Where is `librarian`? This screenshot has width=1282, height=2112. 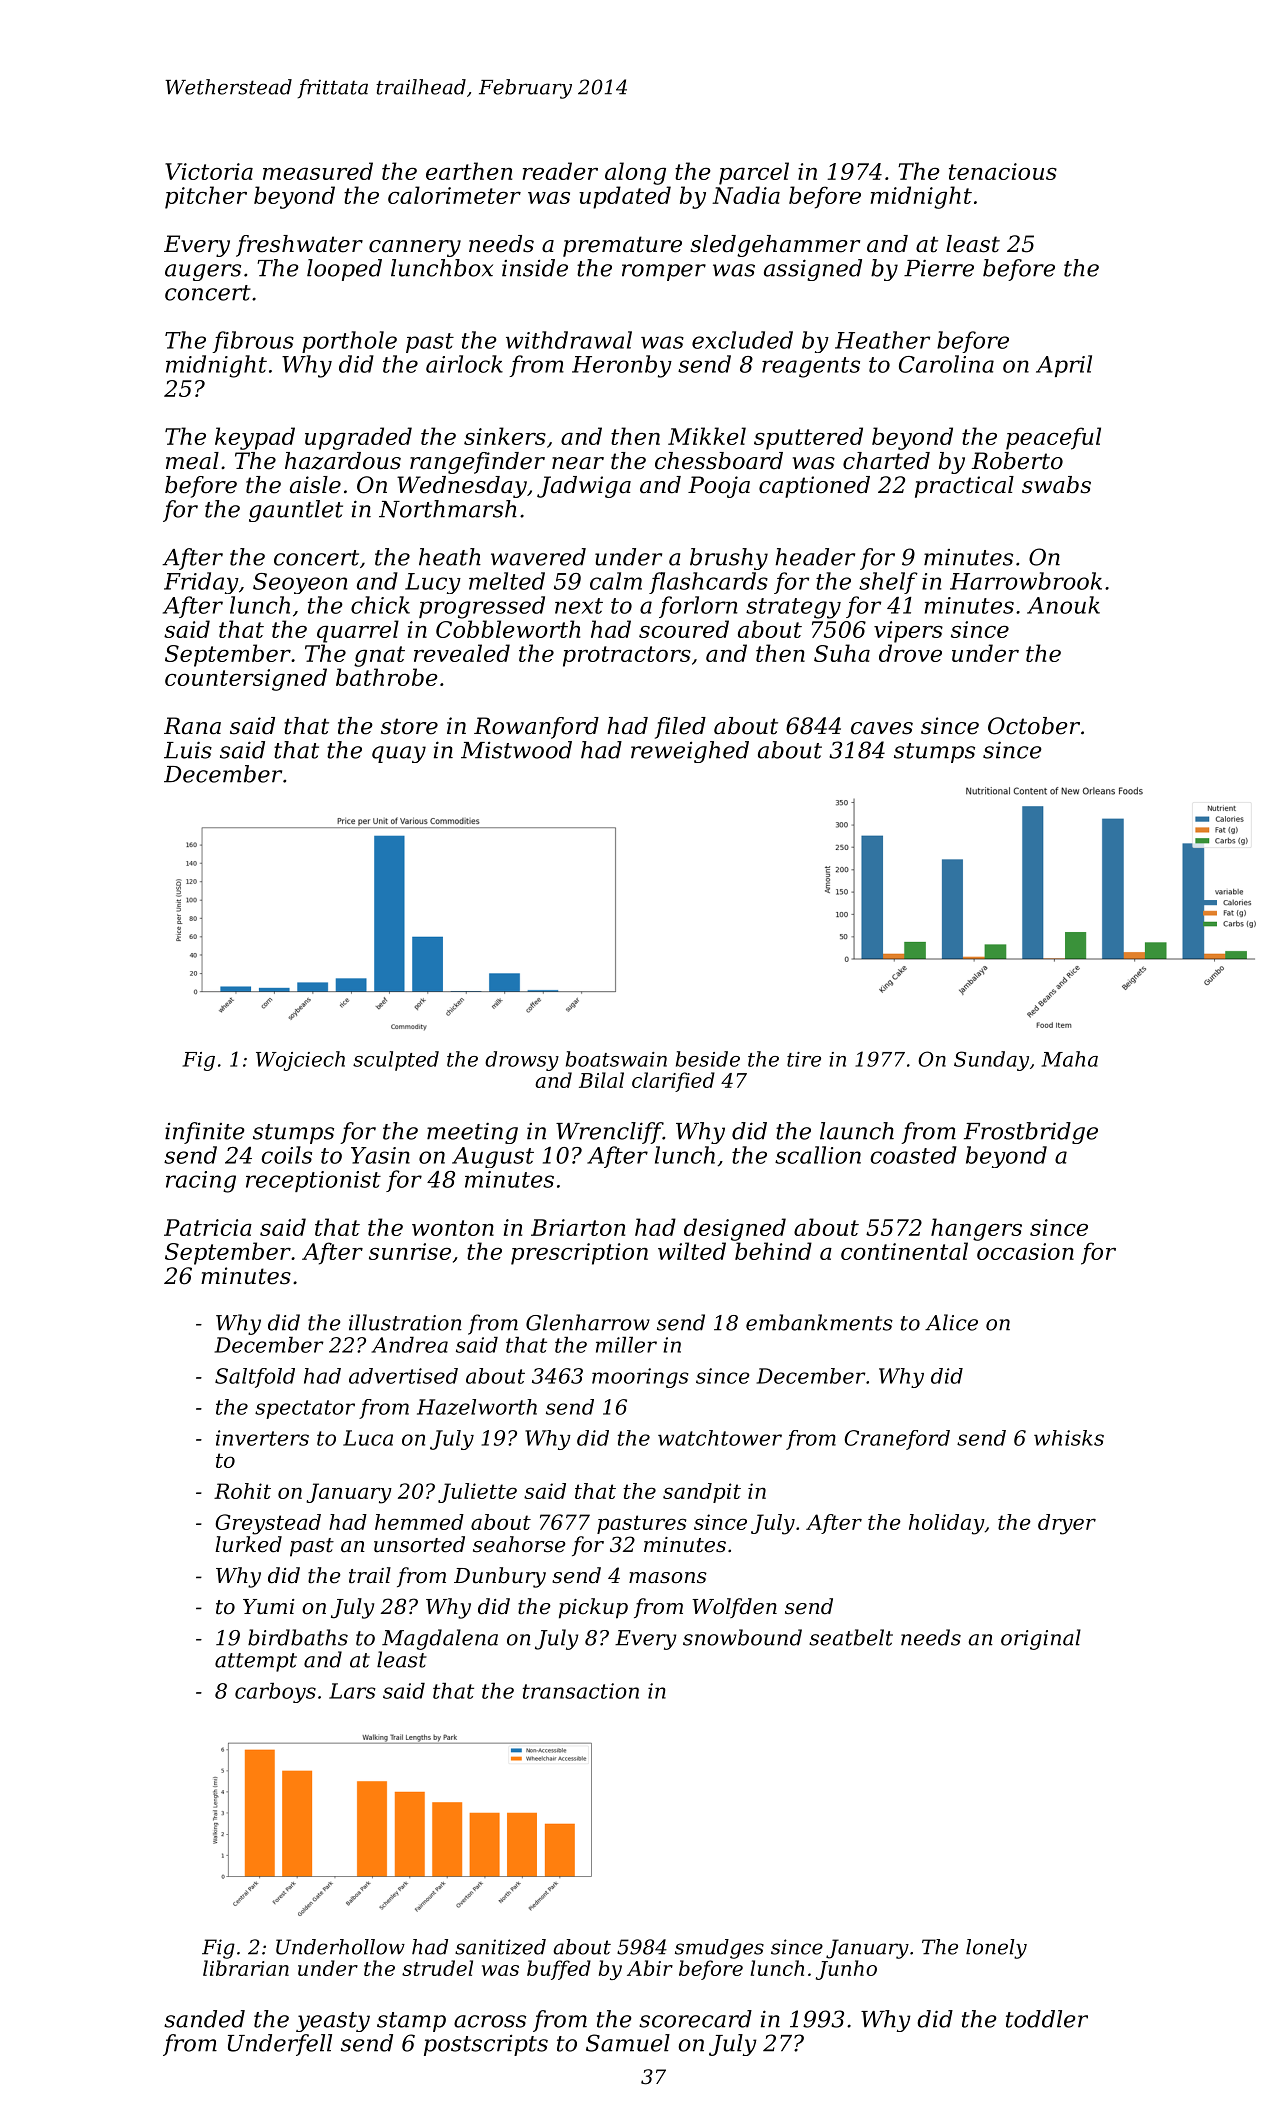
librarian is located at coordinates (246, 1968).
